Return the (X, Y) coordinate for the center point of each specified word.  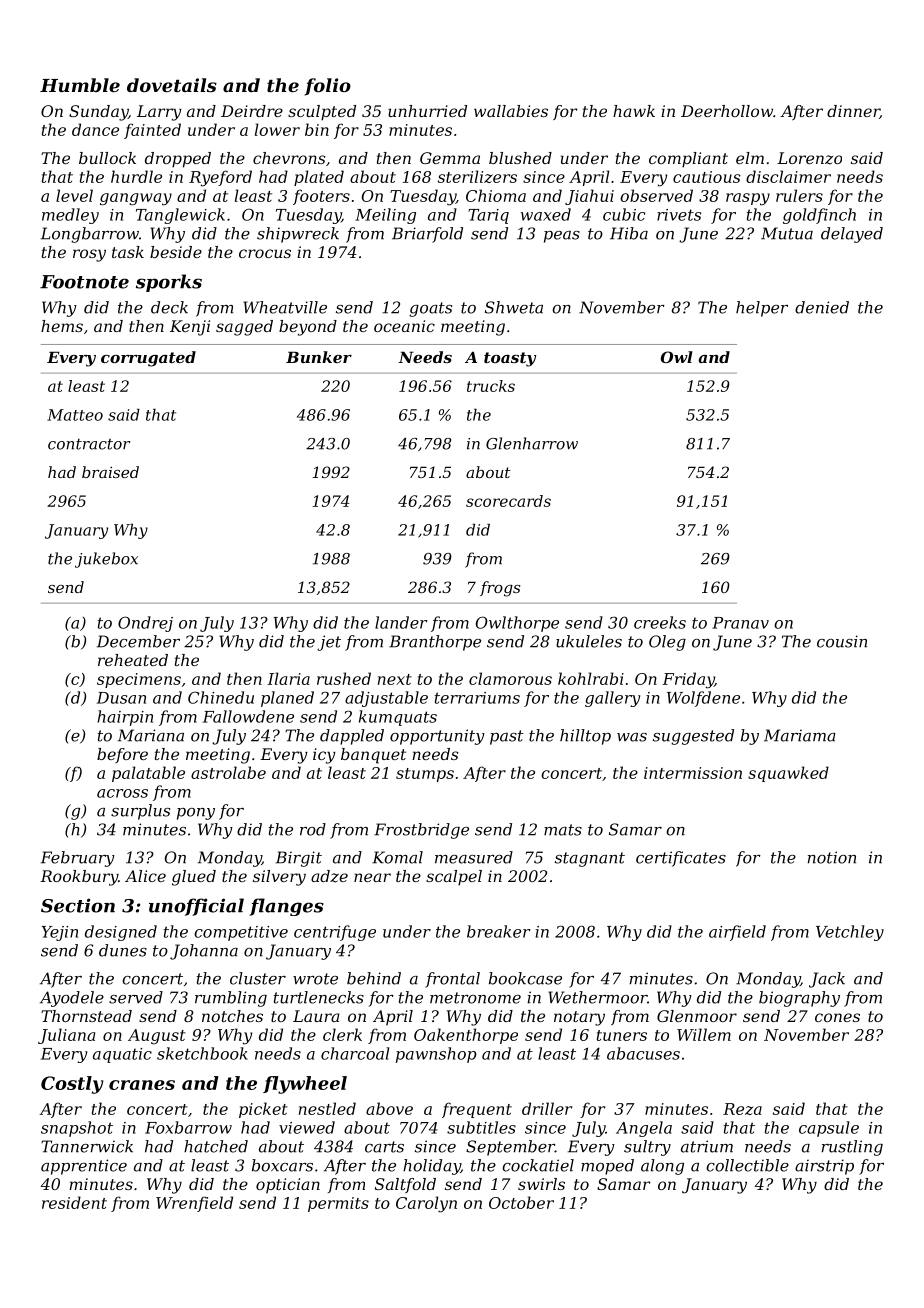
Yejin (59, 933)
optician (288, 1185)
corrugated (148, 359)
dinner (853, 112)
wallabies (511, 111)
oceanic (404, 326)
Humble (80, 85)
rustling (852, 1148)
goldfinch (819, 216)
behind (374, 978)
